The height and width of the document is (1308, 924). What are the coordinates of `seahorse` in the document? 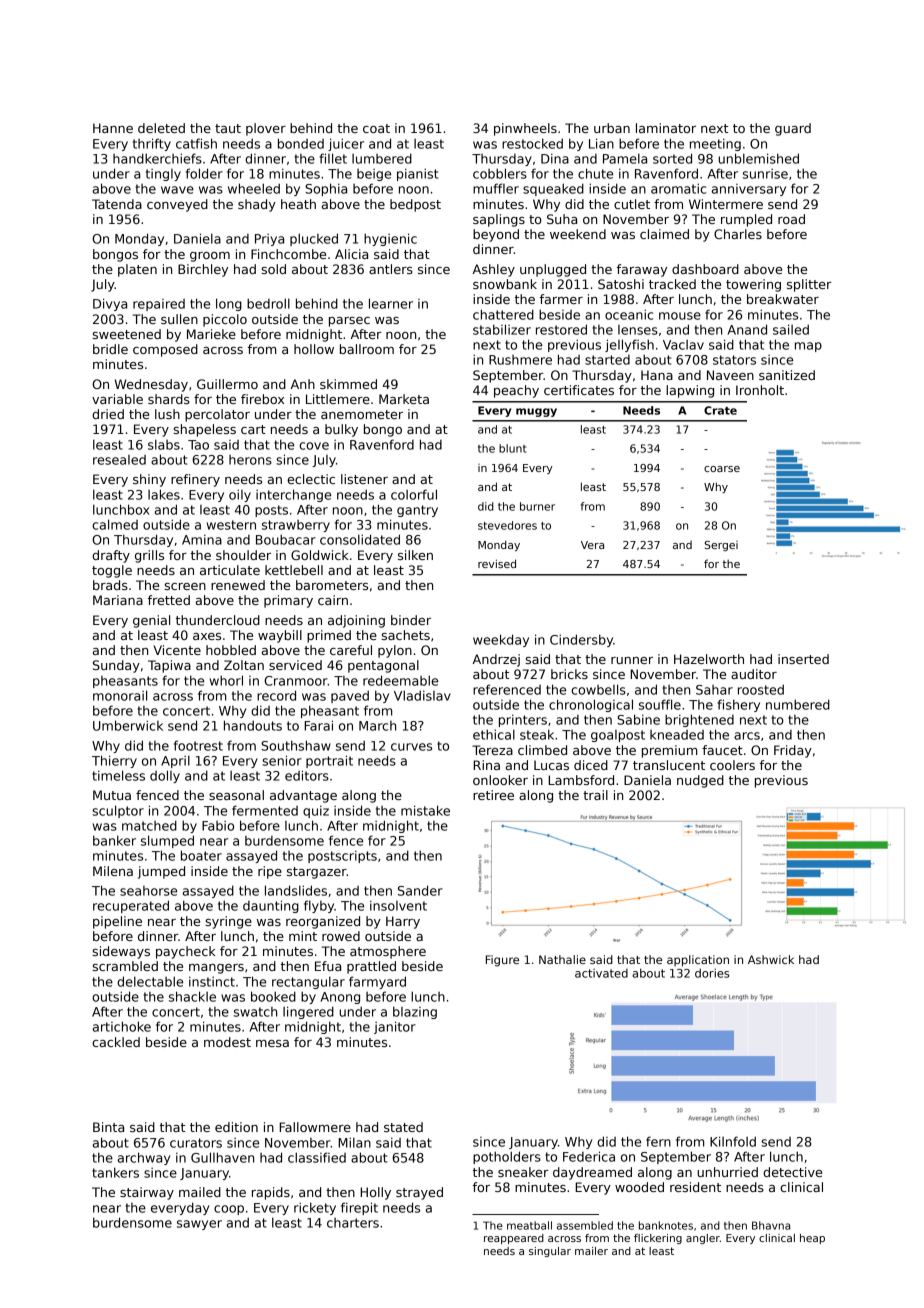 It's located at (148, 891).
